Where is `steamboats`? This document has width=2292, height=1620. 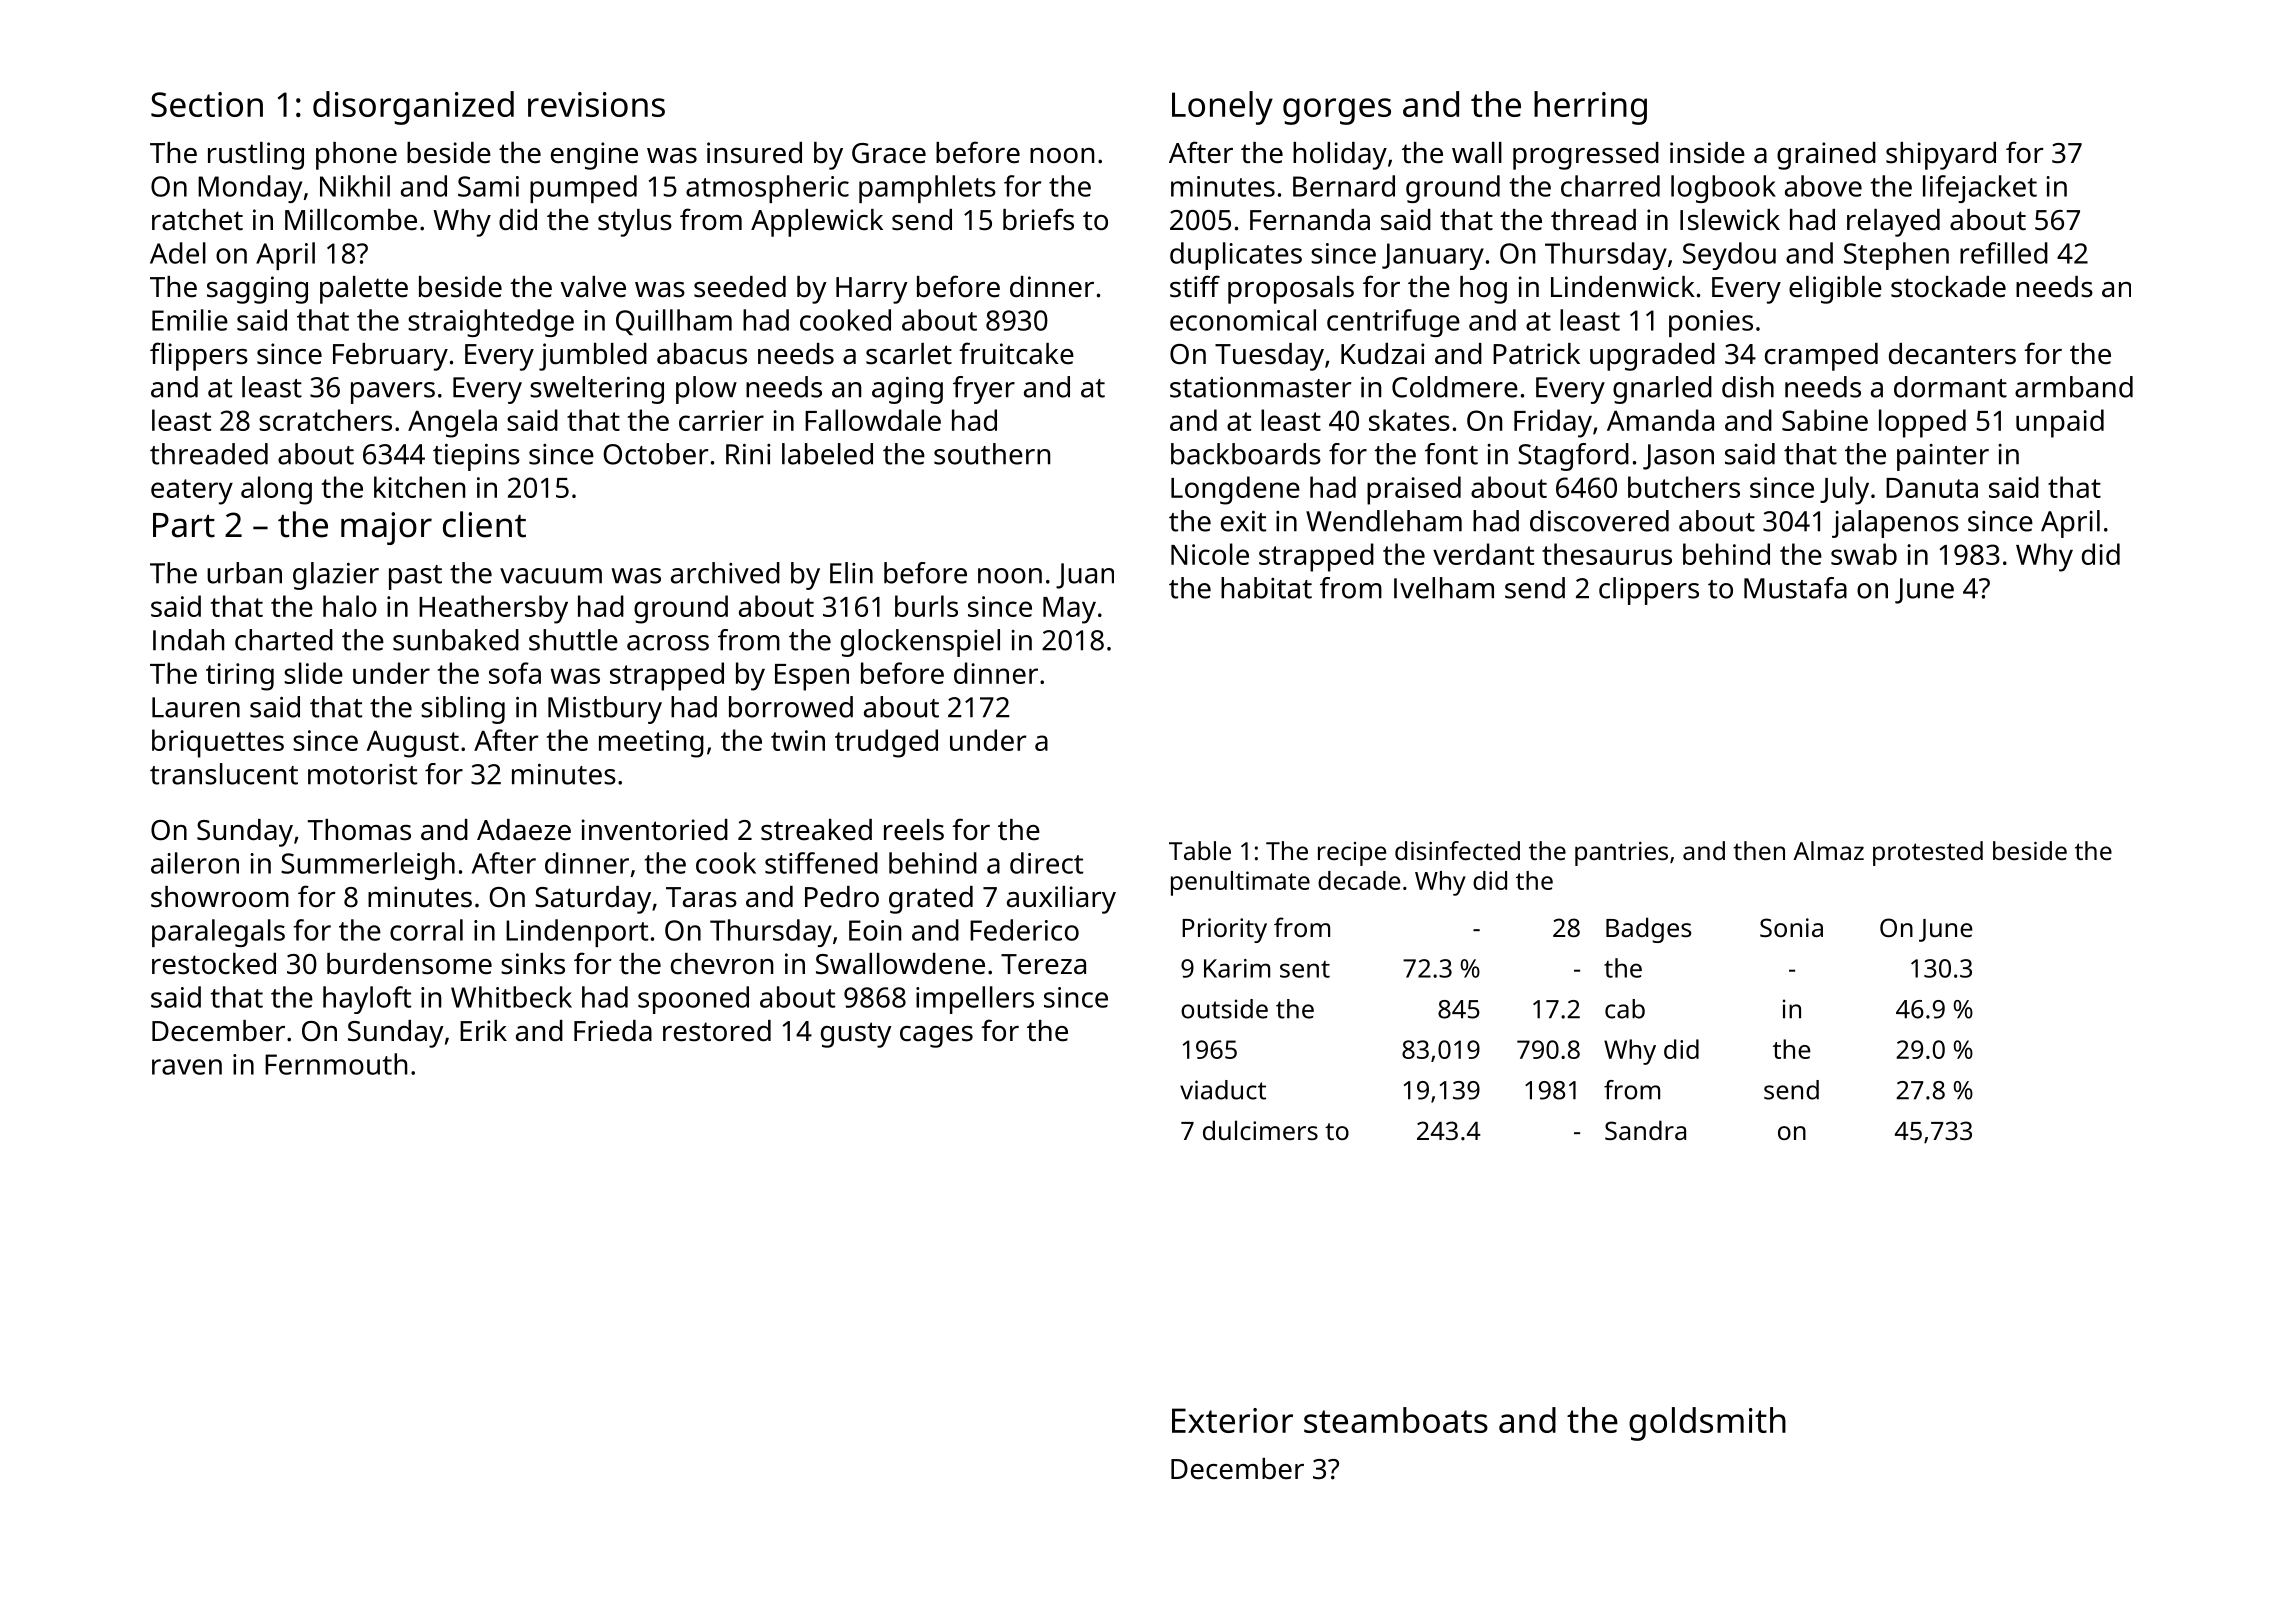 steamboats is located at coordinates (1396, 1420).
